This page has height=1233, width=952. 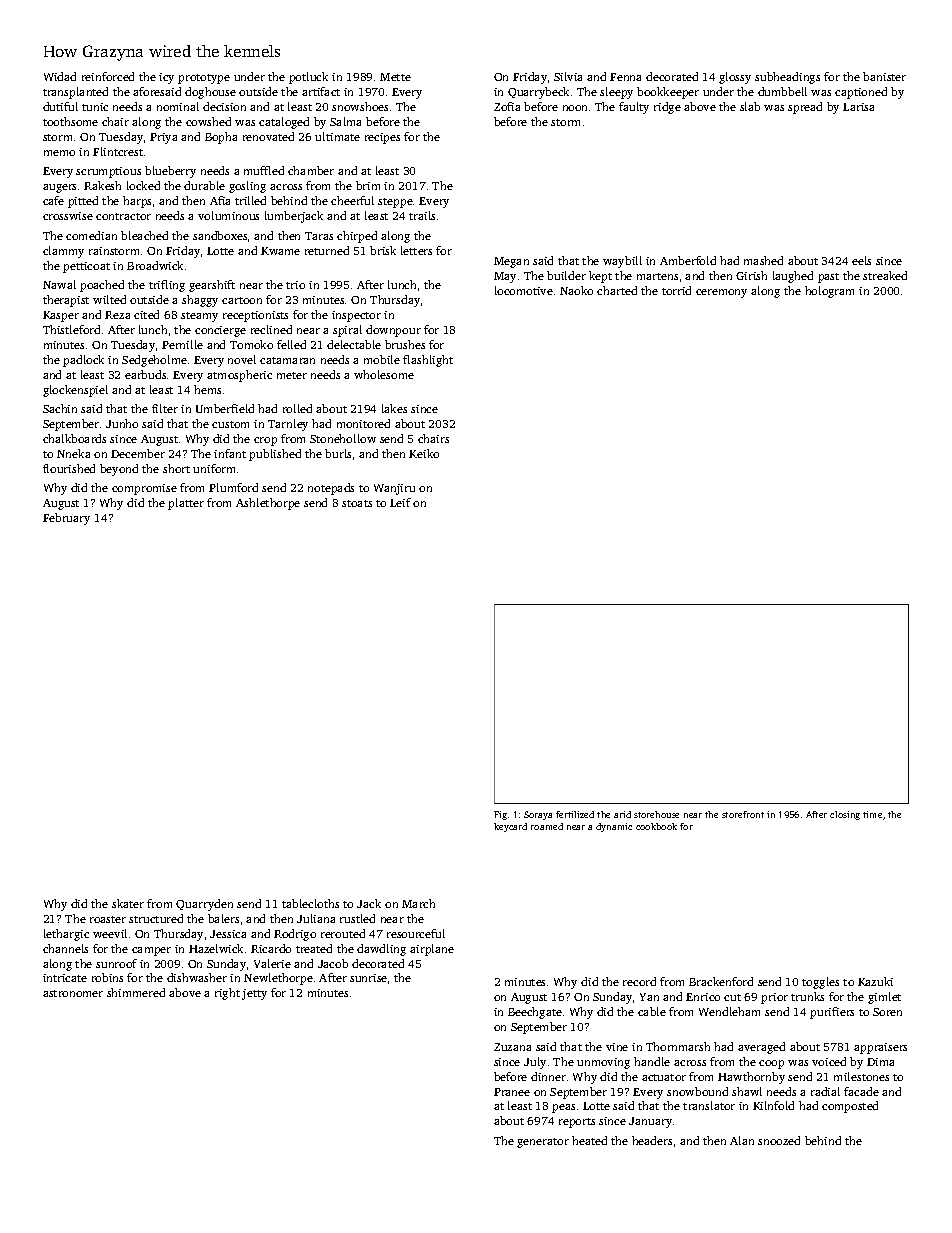 What do you see at coordinates (143, 185) in the page?
I see `locked` at bounding box center [143, 185].
